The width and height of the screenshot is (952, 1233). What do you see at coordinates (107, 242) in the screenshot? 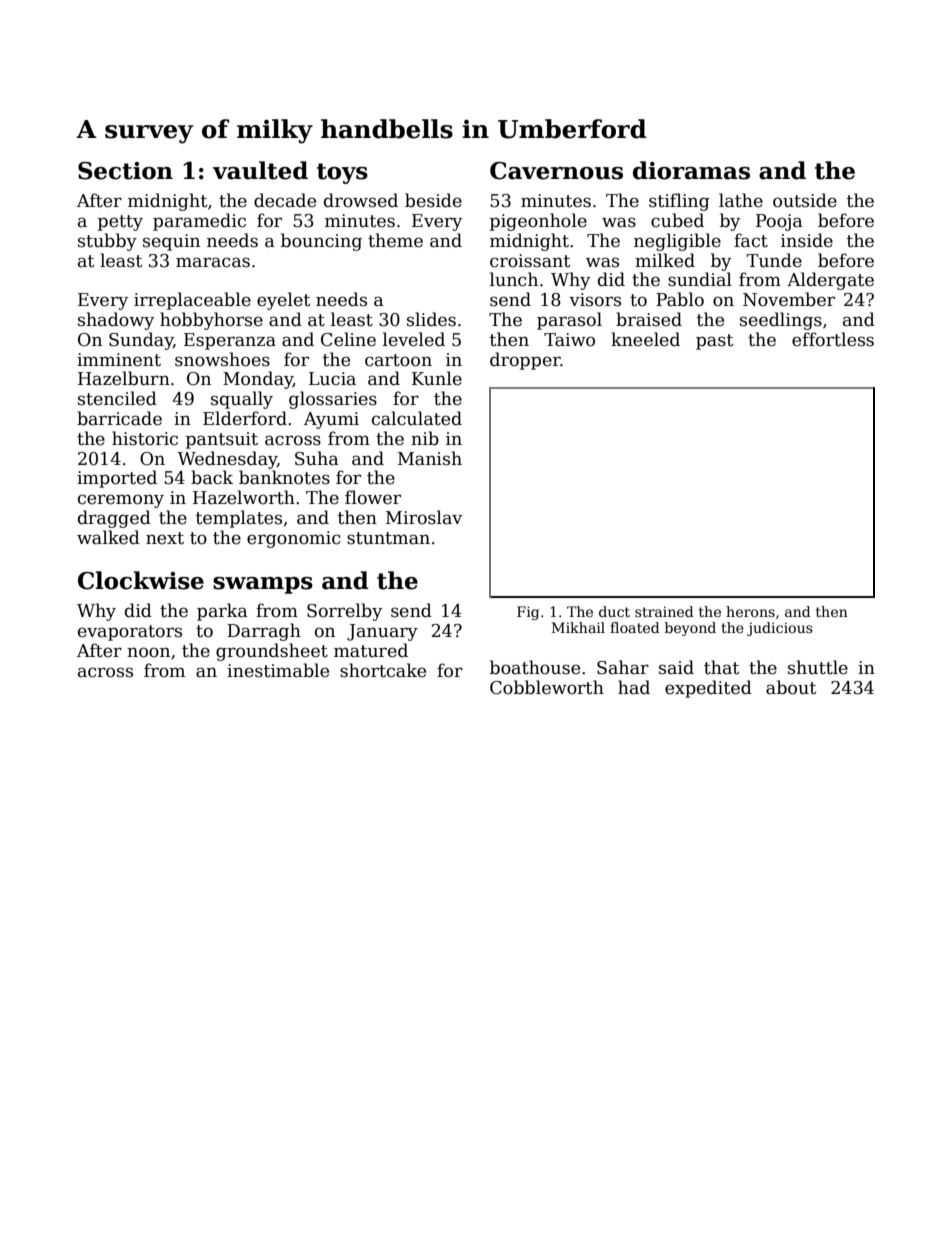
I see `stubby` at bounding box center [107, 242].
